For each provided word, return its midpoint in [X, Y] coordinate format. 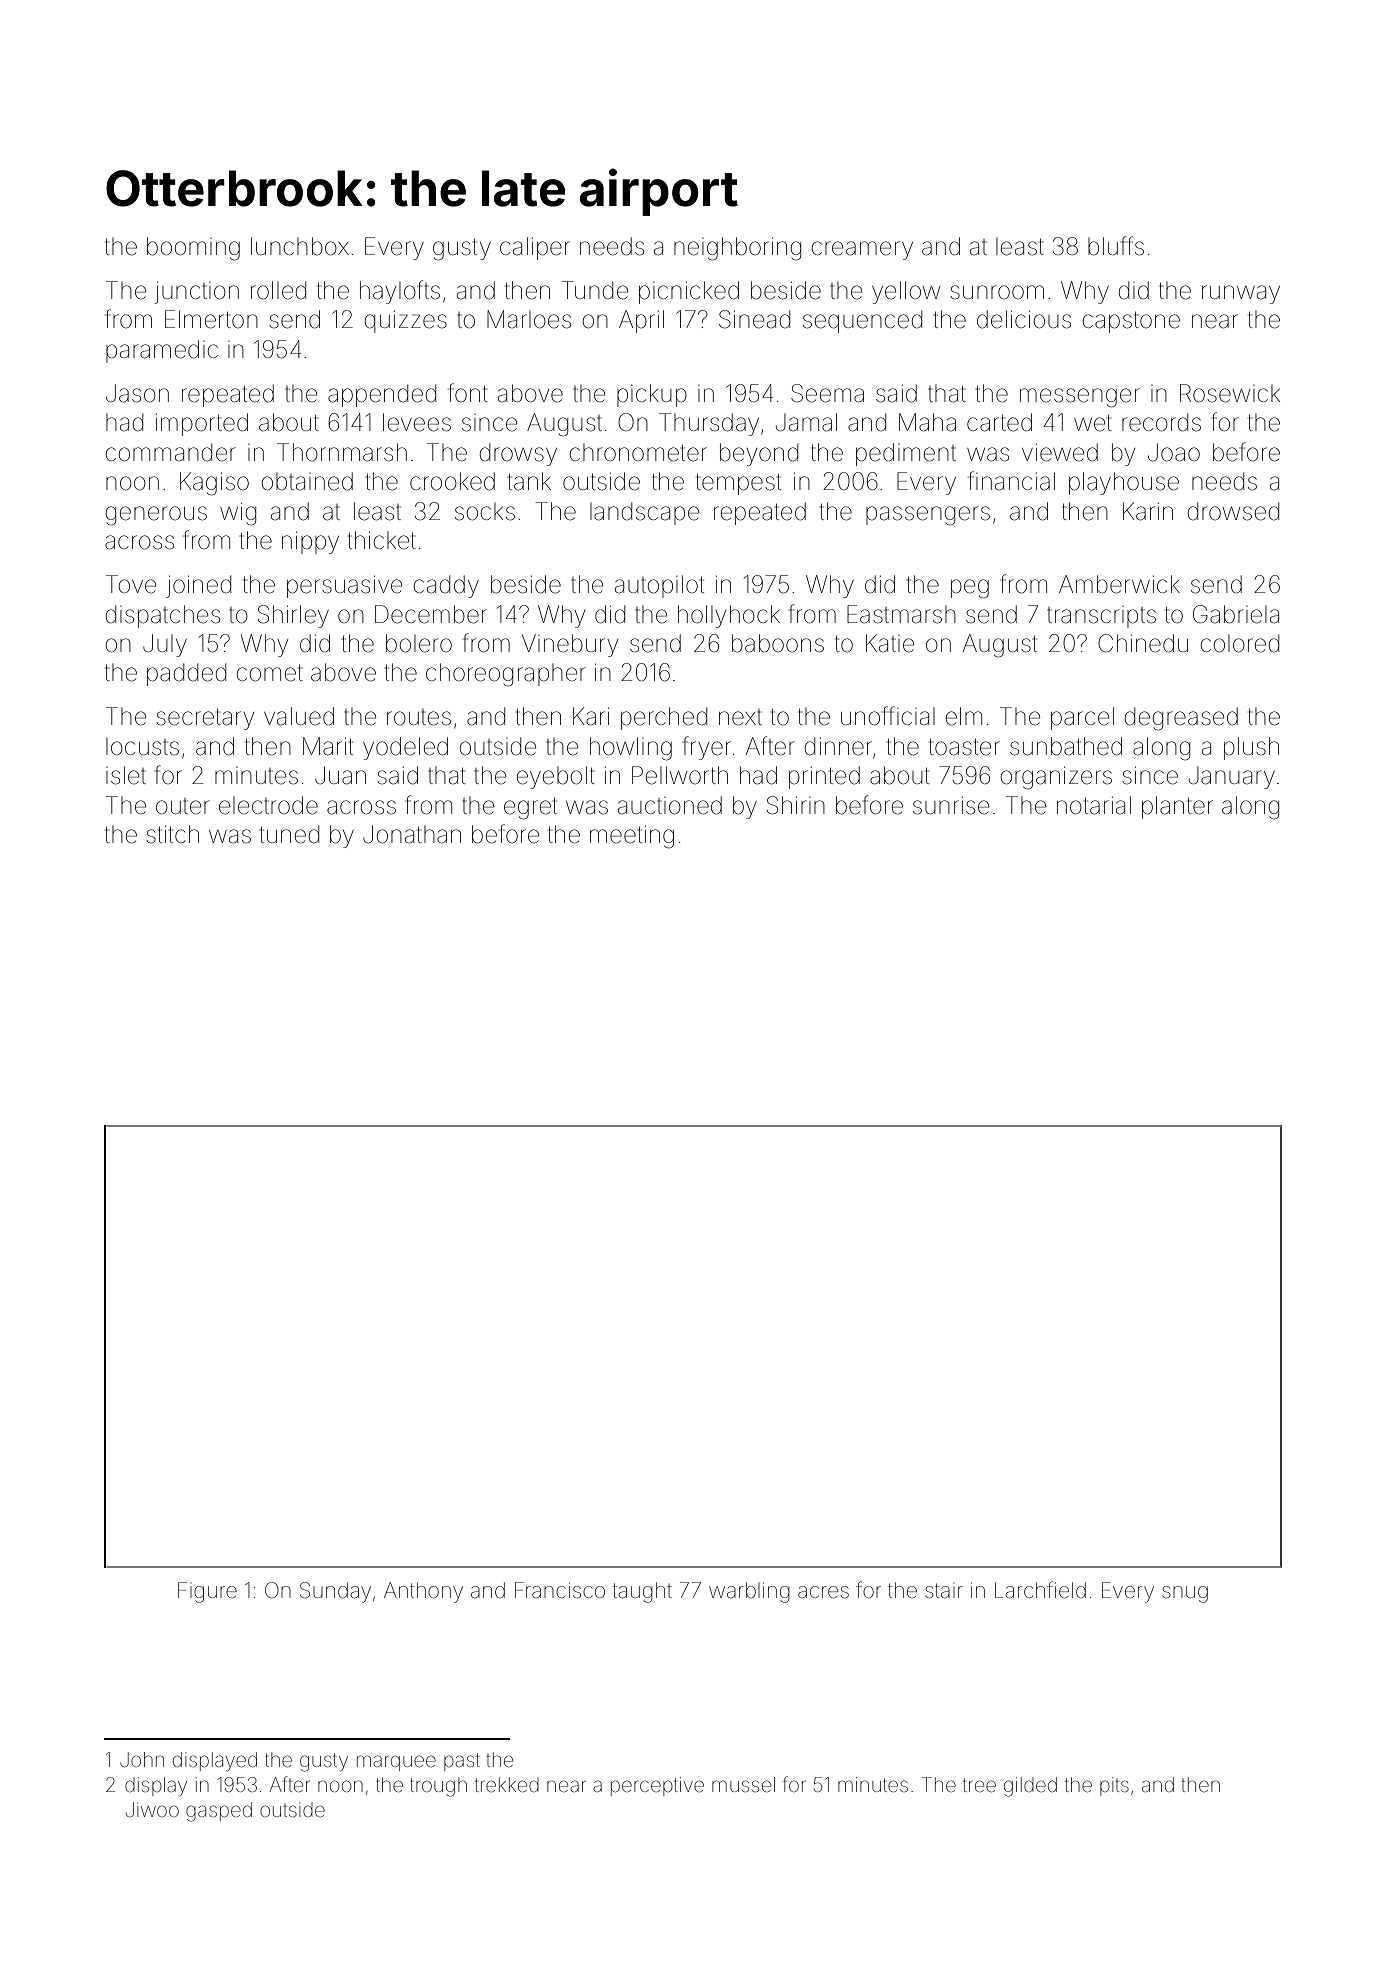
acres [823, 1592]
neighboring [737, 249]
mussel [743, 1784]
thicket [381, 540]
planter [1177, 807]
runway [1241, 294]
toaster [964, 747]
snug [1185, 1594]
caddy [446, 586]
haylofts [400, 292]
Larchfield [1040, 1590]
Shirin [796, 805]
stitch [172, 834]
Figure [207, 1592]
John [142, 1759]
